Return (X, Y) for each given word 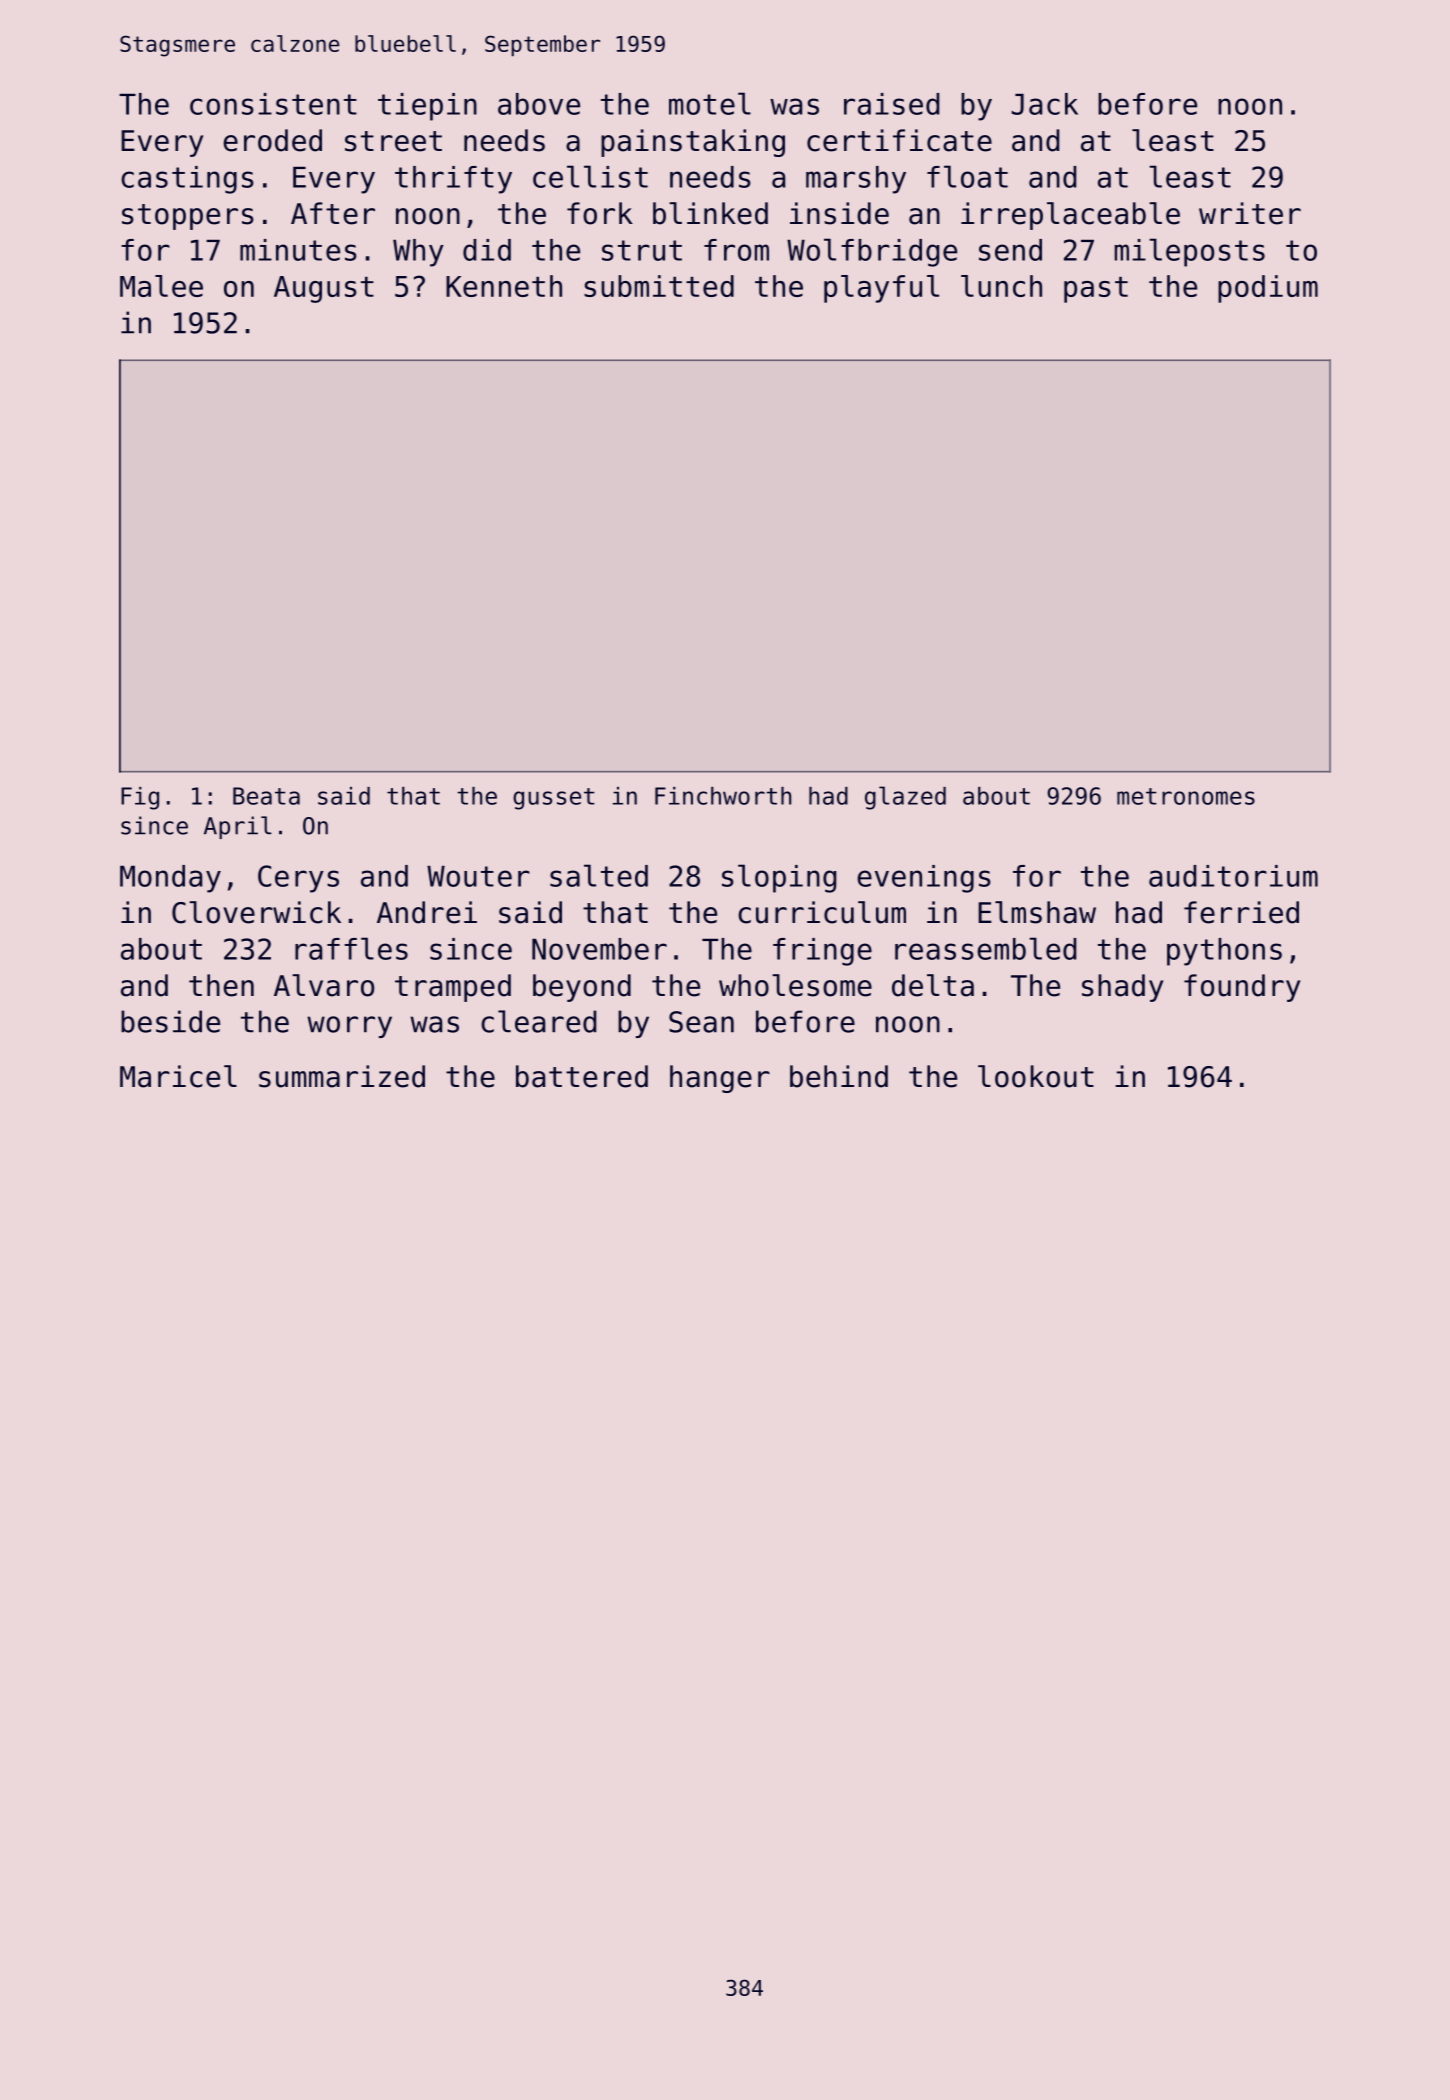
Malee (161, 286)
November (599, 949)
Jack (1045, 104)
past (1096, 290)
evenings (924, 879)
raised (891, 104)
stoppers (188, 217)
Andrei (427, 912)
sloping (779, 878)
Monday (170, 879)
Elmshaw (1037, 912)
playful (881, 289)
